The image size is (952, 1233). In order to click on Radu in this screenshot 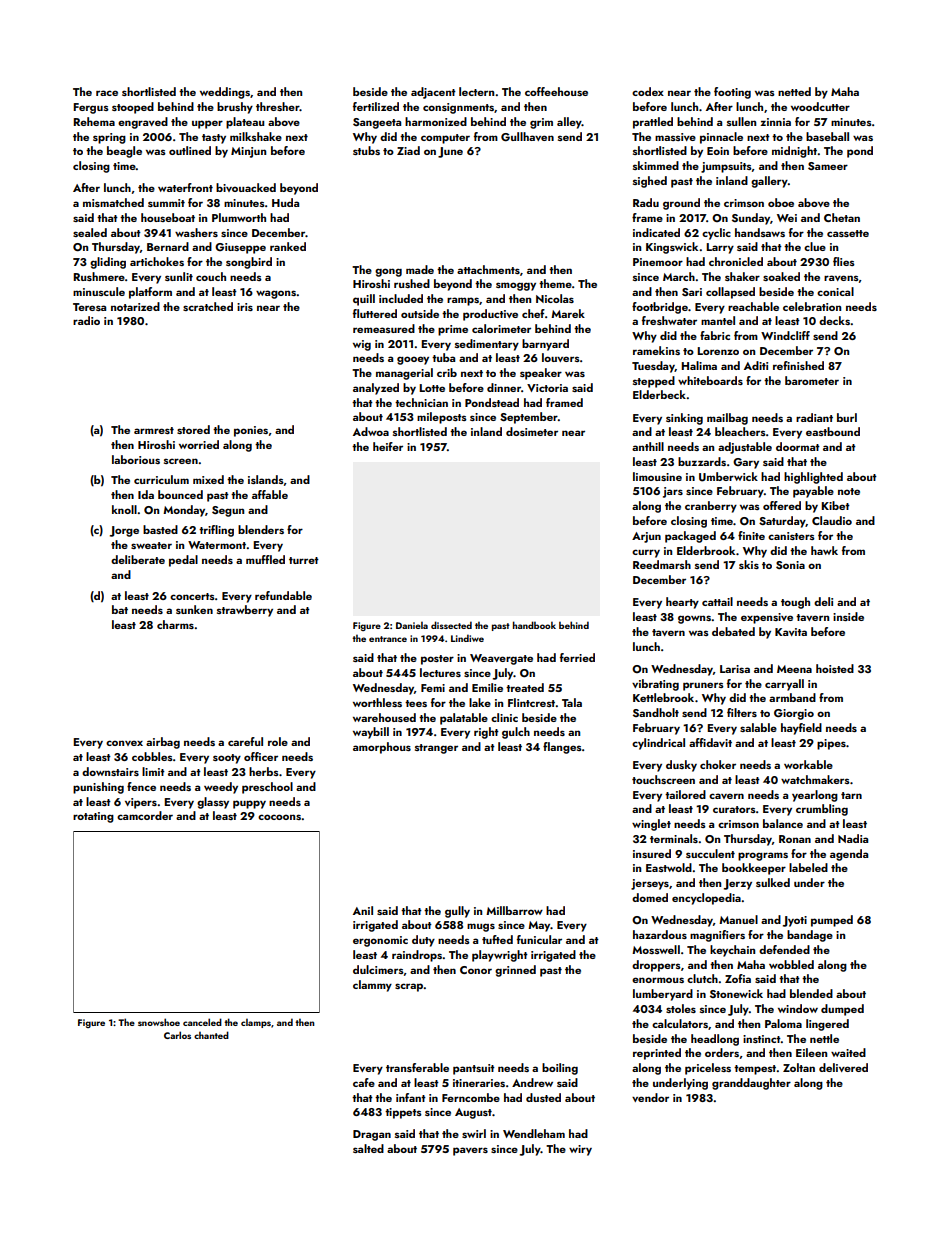, I will do `click(646, 202)`.
